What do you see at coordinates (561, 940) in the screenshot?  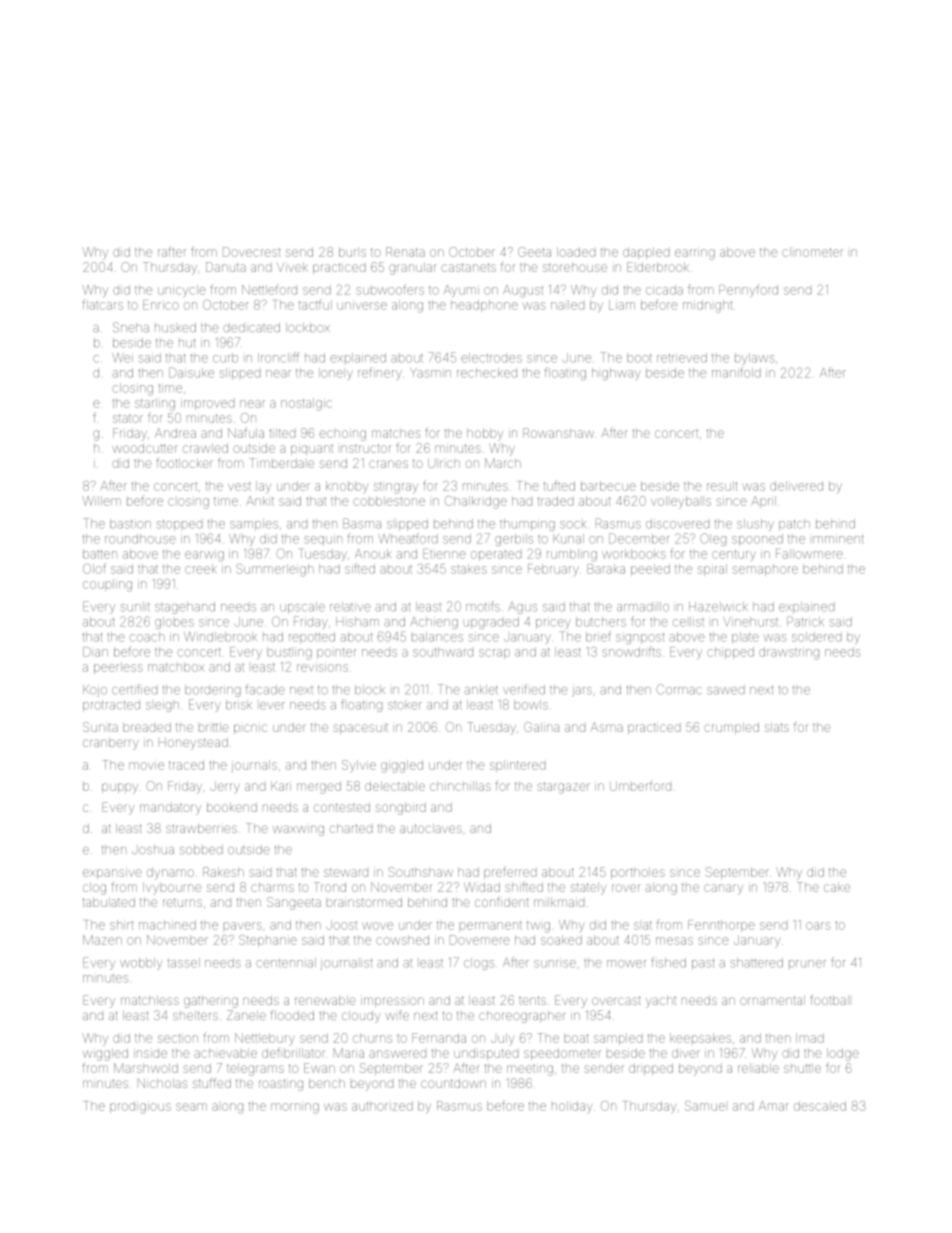 I see `soaked` at bounding box center [561, 940].
